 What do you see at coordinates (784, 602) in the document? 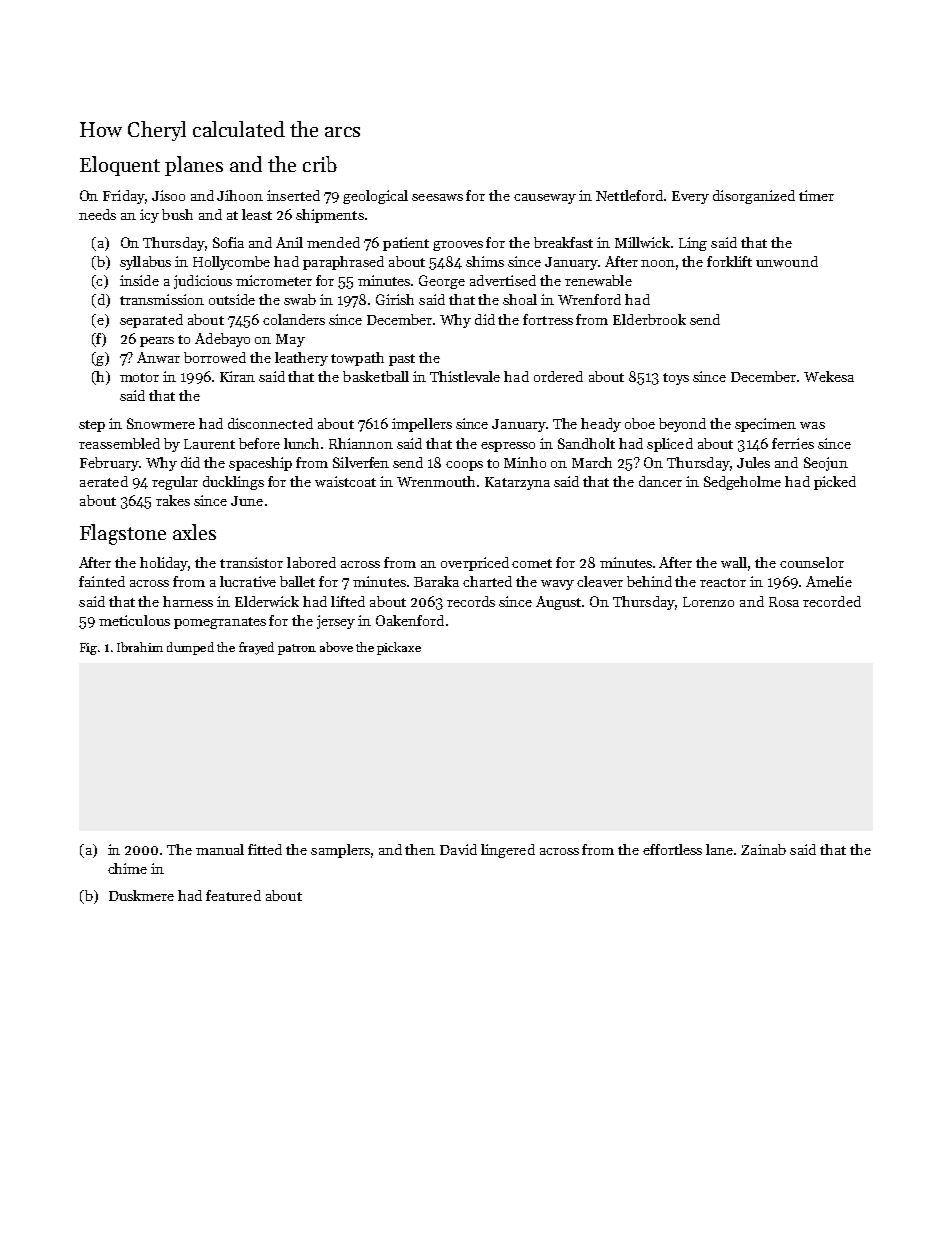
I see `Rosa` at bounding box center [784, 602].
